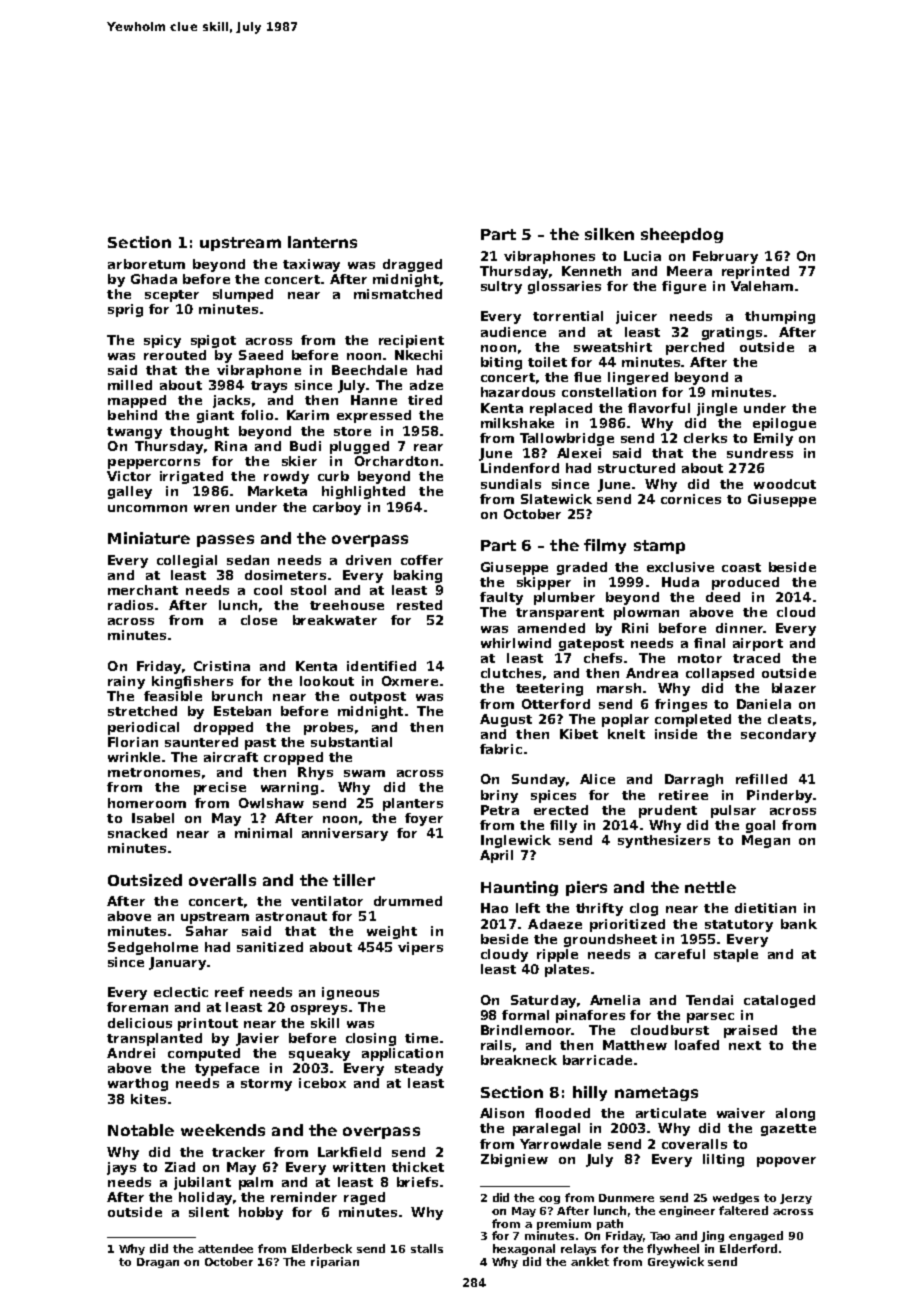  What do you see at coordinates (784, 424) in the screenshot?
I see `epilogue` at bounding box center [784, 424].
